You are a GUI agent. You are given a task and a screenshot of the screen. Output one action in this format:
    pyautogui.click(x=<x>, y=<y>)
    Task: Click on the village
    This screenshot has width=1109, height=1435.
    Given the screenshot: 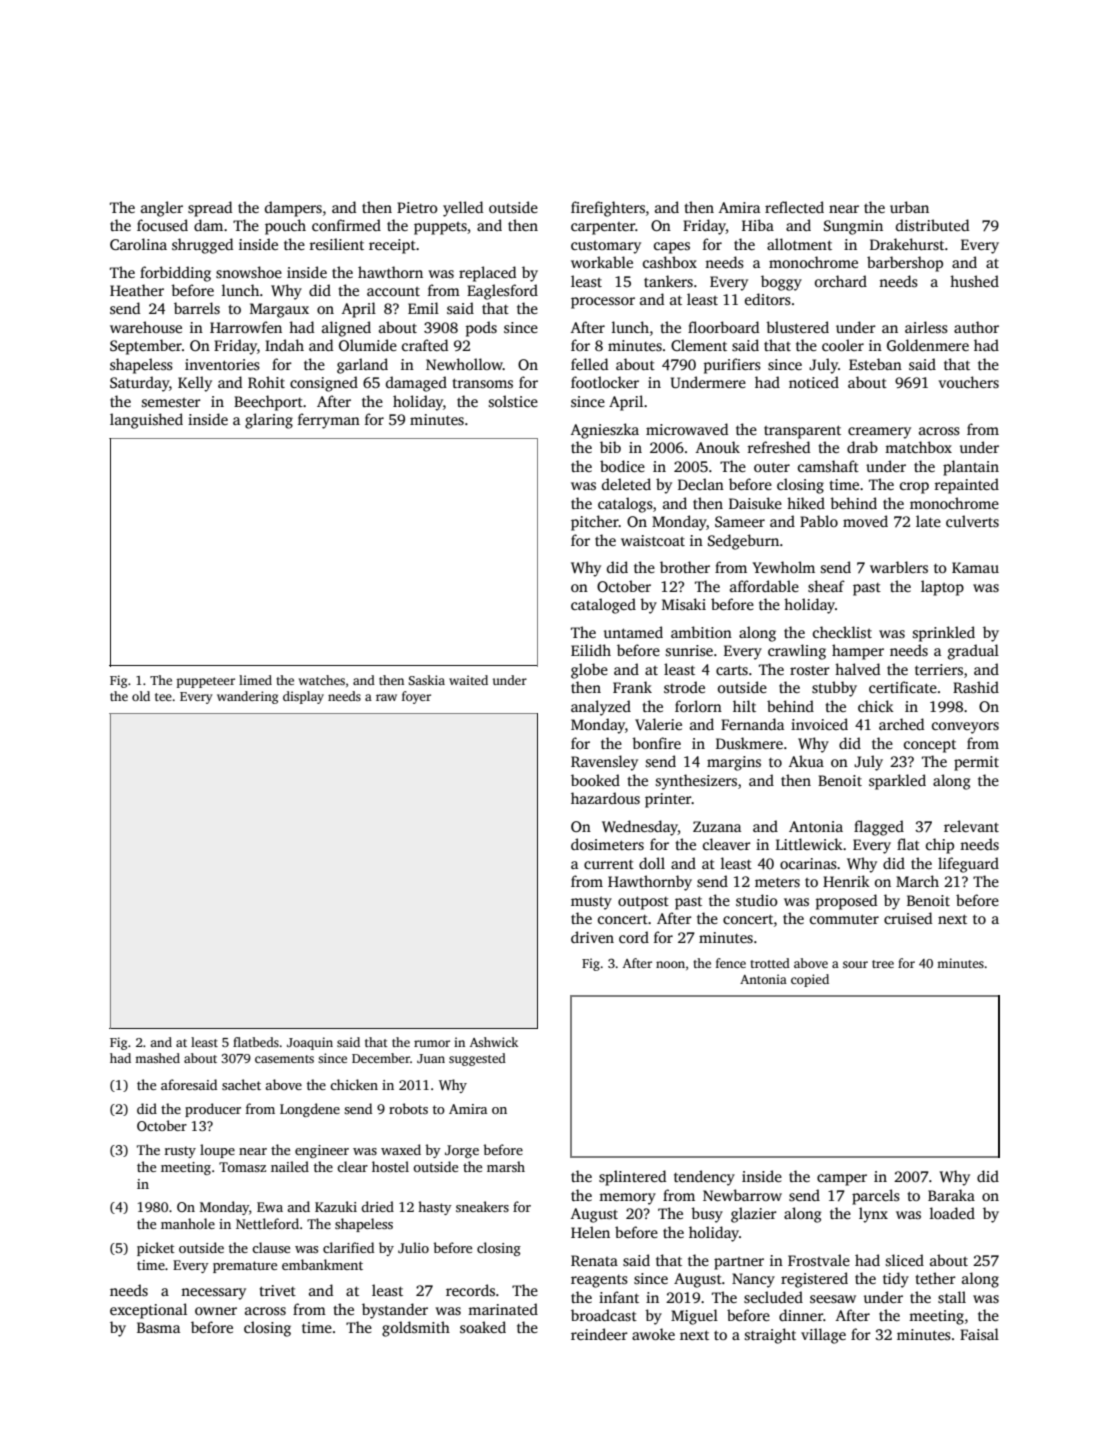 What is the action you would take?
    pyautogui.click(x=823, y=1336)
